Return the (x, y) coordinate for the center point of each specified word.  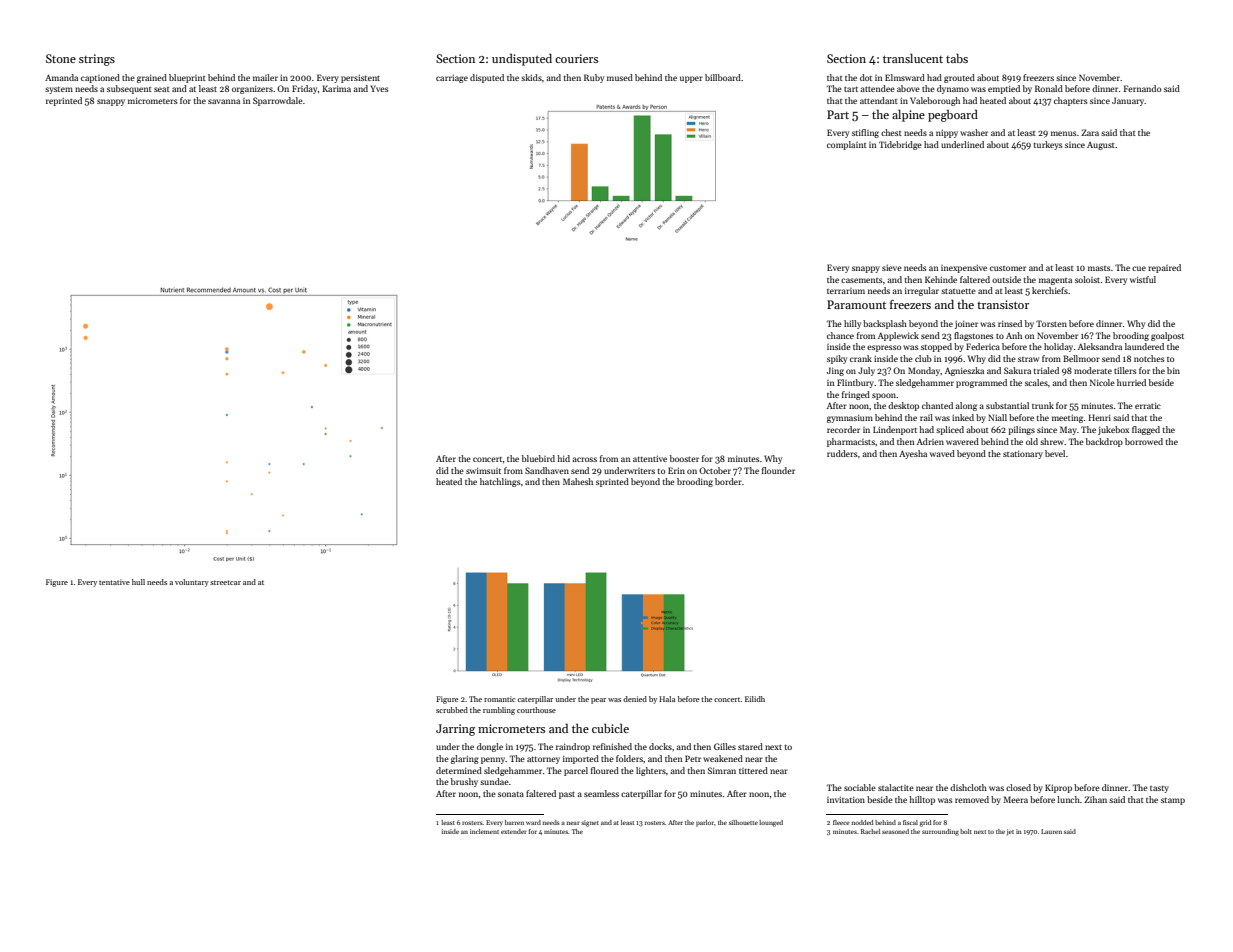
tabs (957, 58)
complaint (847, 145)
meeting (1067, 418)
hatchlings (500, 482)
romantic (499, 699)
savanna (224, 101)
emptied (1004, 89)
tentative (114, 582)
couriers (576, 58)
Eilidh (755, 699)
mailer (265, 77)
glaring (465, 759)
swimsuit (483, 470)
